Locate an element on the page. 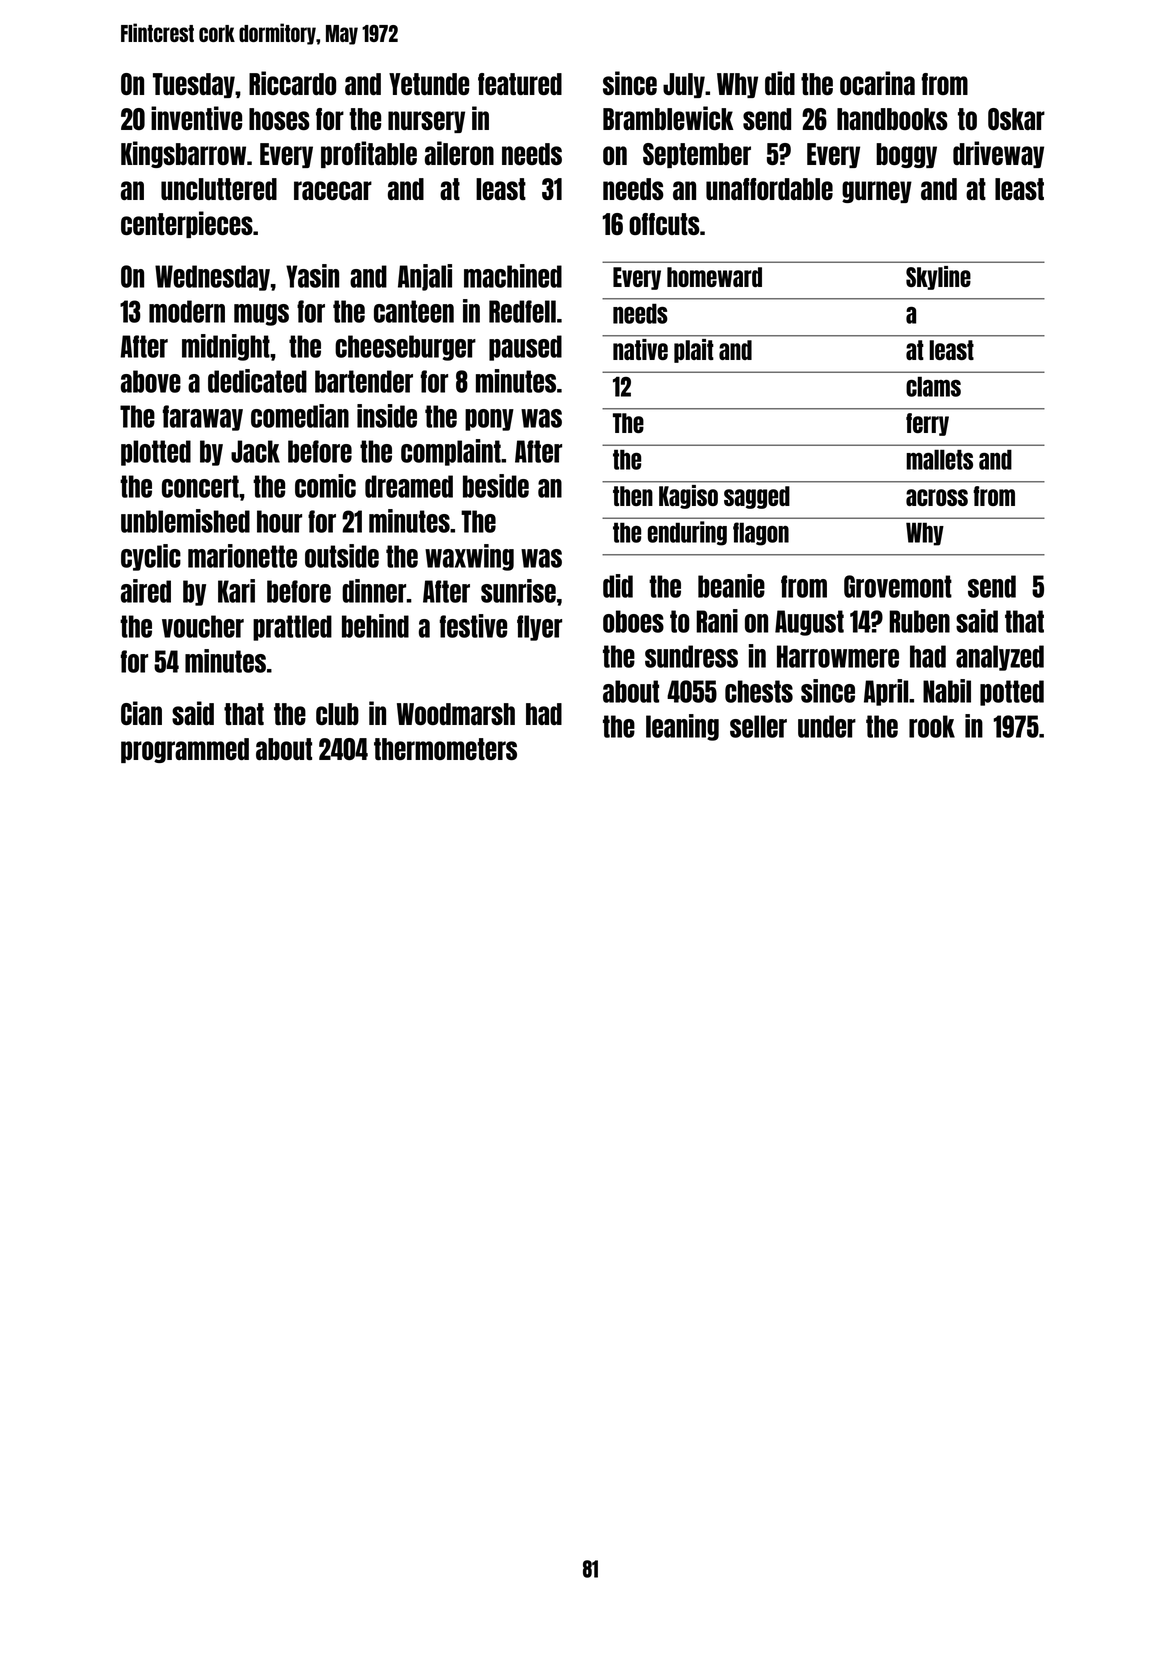 This document has height=1654, width=1165. racecar is located at coordinates (333, 190).
